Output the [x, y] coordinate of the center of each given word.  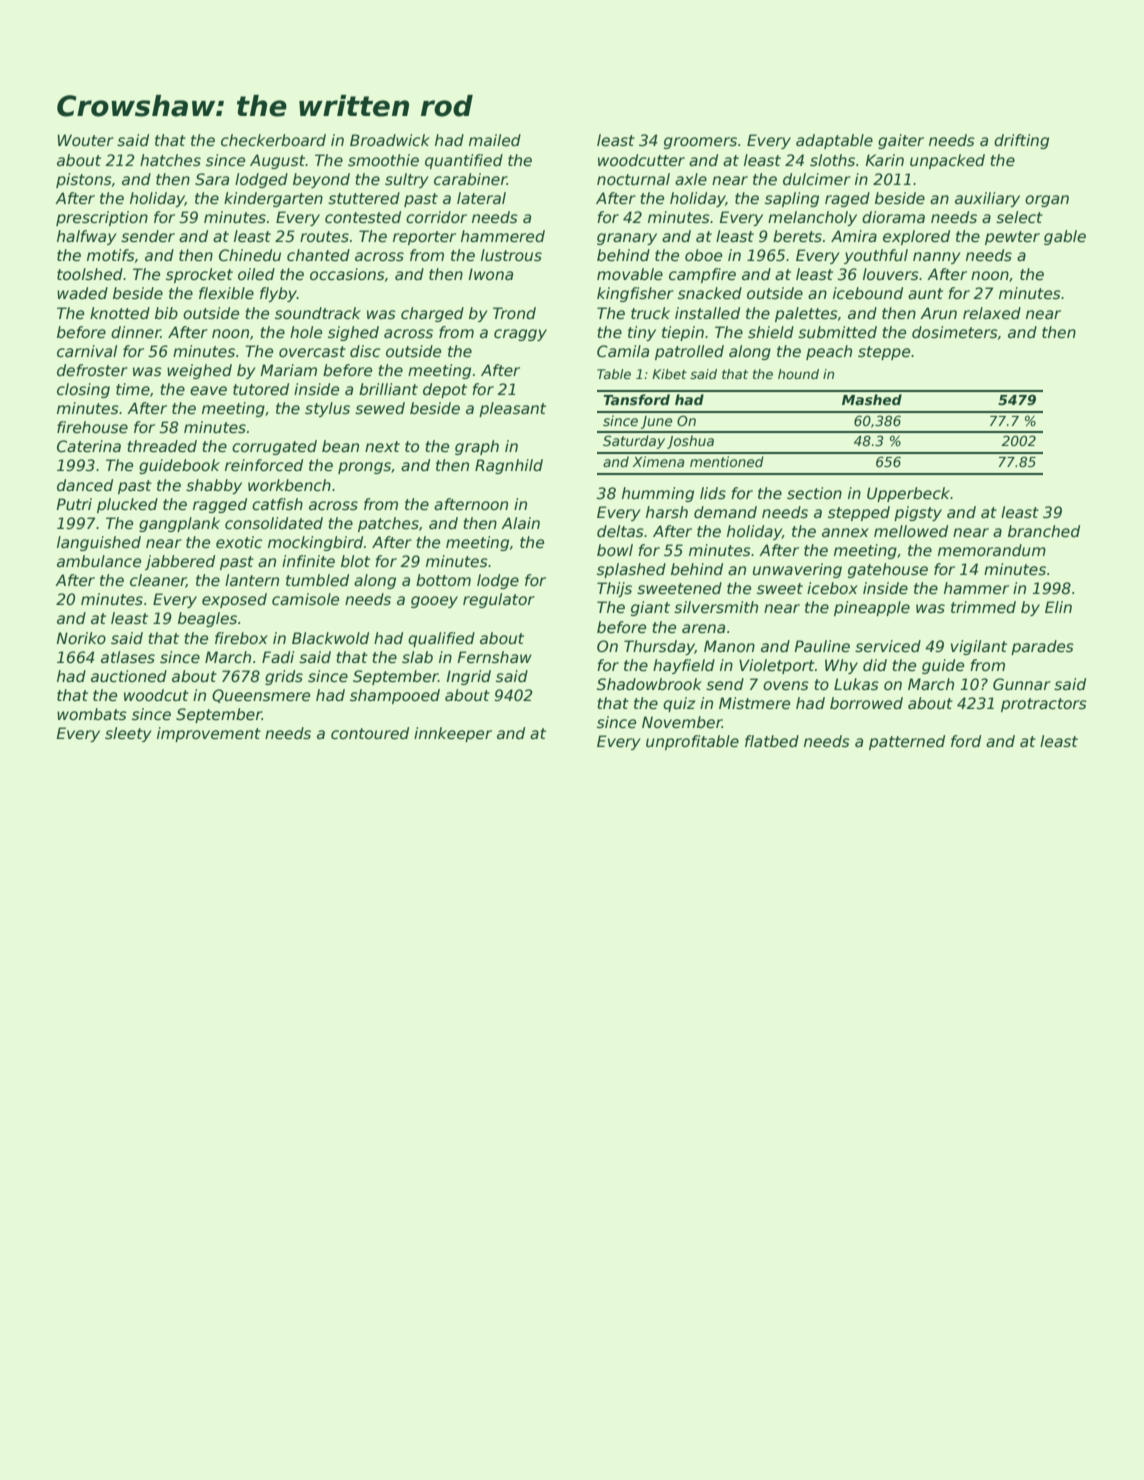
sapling [792, 199]
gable [1065, 237]
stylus [327, 409]
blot [355, 561]
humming [658, 494]
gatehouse [888, 570]
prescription [102, 218]
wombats [92, 714]
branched [1044, 531]
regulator [499, 600]
